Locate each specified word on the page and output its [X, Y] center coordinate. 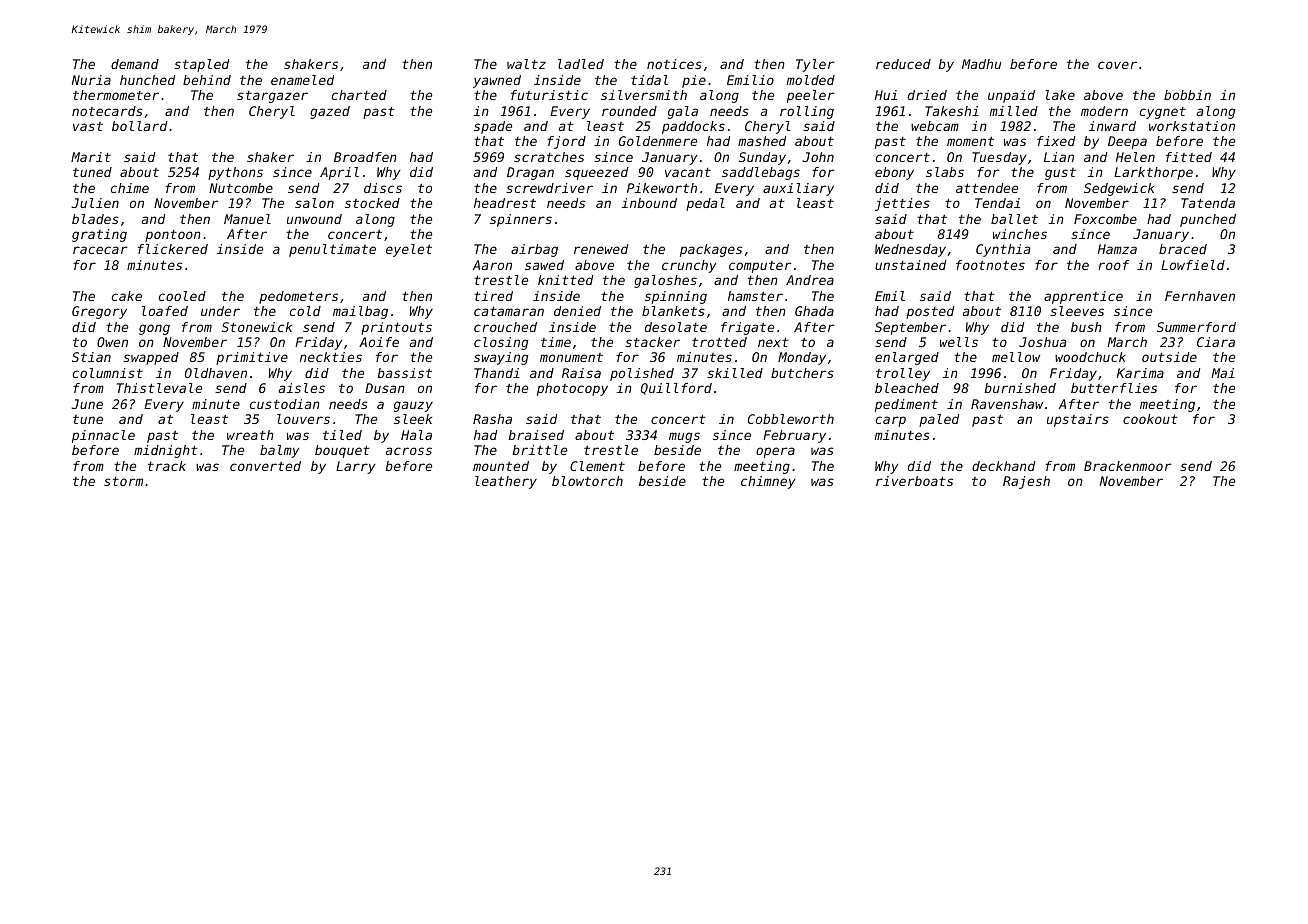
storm [123, 481]
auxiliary [798, 189]
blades [95, 219]
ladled [581, 64]
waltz [526, 64]
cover [1117, 65]
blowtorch [587, 481]
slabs [945, 172]
